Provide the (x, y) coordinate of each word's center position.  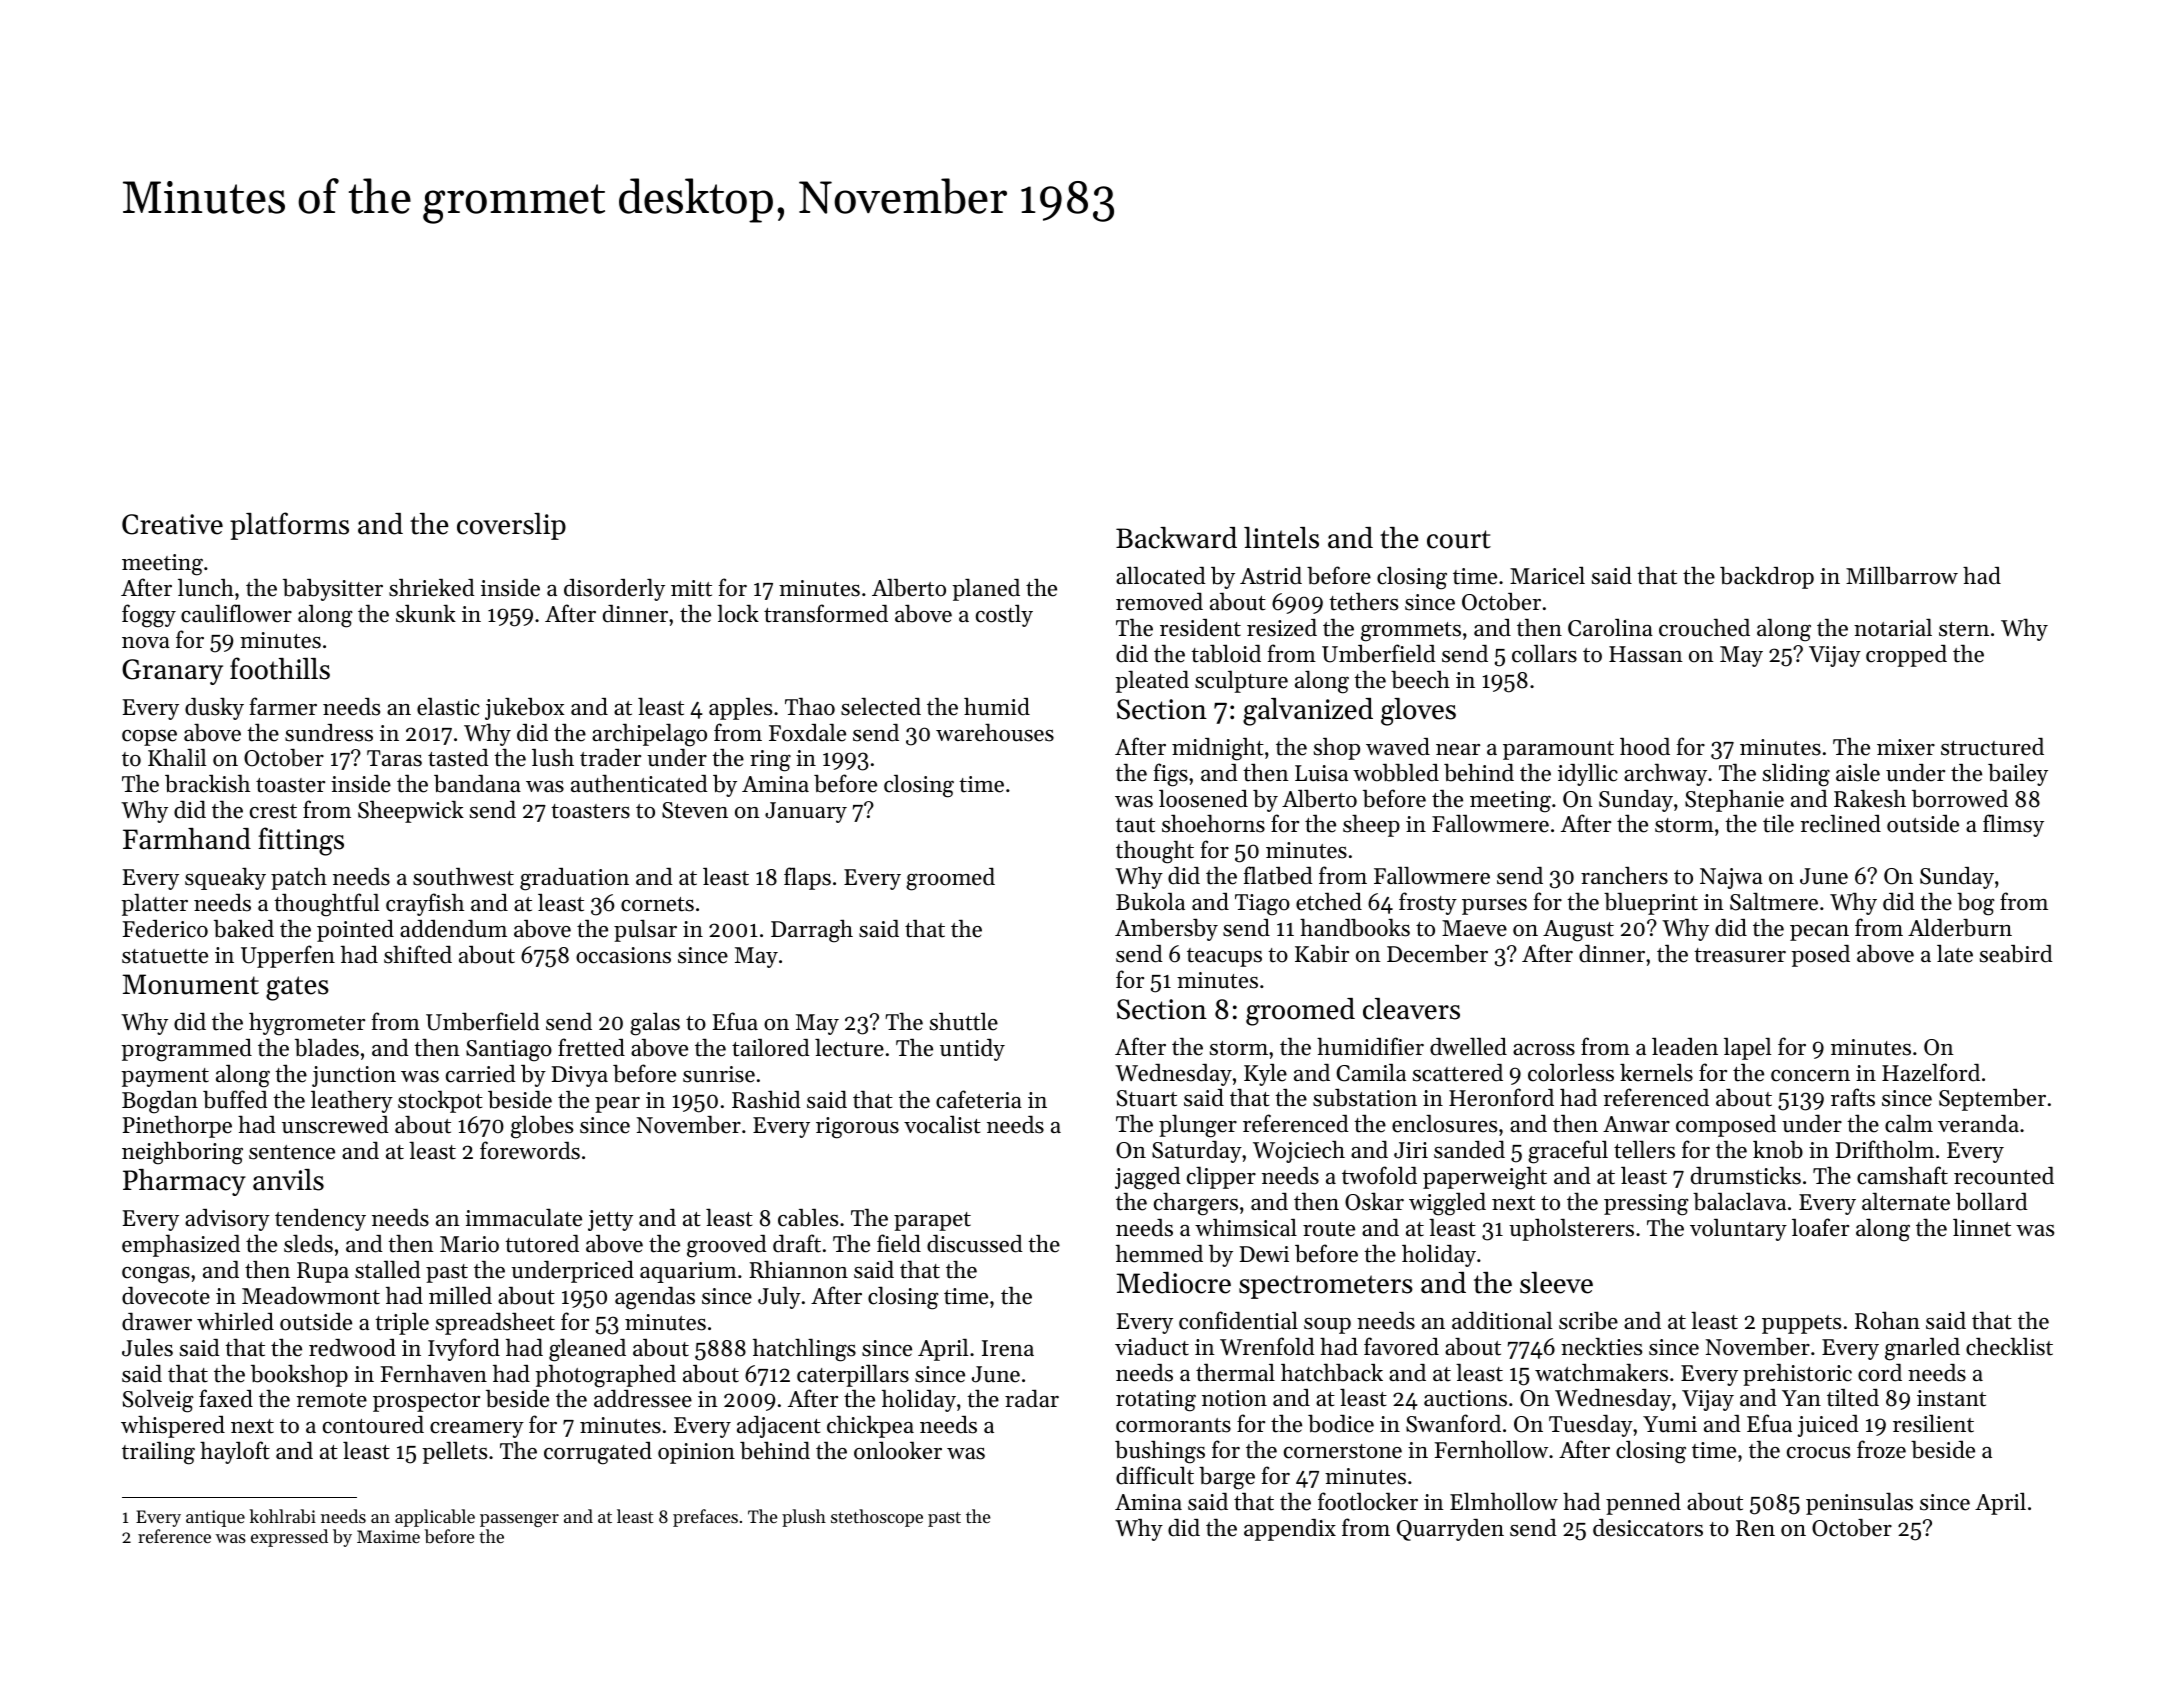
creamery (477, 1430)
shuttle (964, 1022)
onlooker (898, 1451)
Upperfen (288, 956)
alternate (1906, 1201)
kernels (1656, 1072)
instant (1951, 1398)
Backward (1176, 538)
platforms (289, 526)
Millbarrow (1902, 575)
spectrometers (1326, 1287)
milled (460, 1295)
